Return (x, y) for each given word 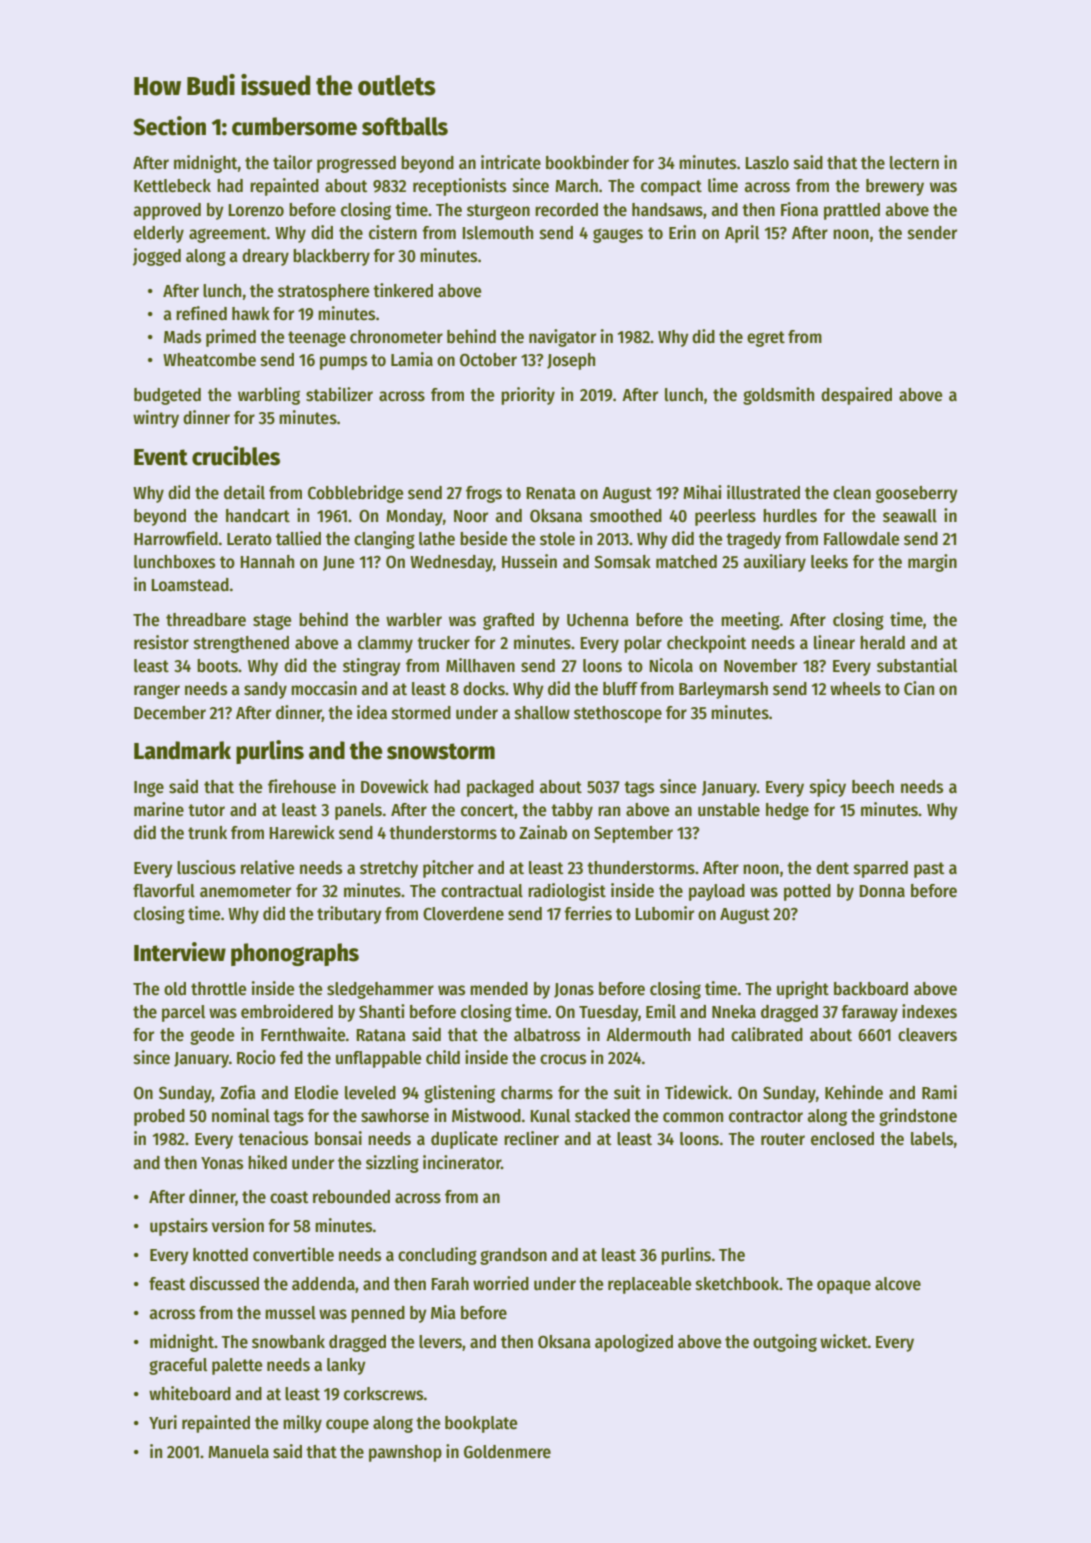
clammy (385, 644)
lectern (914, 163)
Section (169, 126)
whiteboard (190, 1393)
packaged (500, 788)
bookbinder (587, 162)
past (929, 870)
